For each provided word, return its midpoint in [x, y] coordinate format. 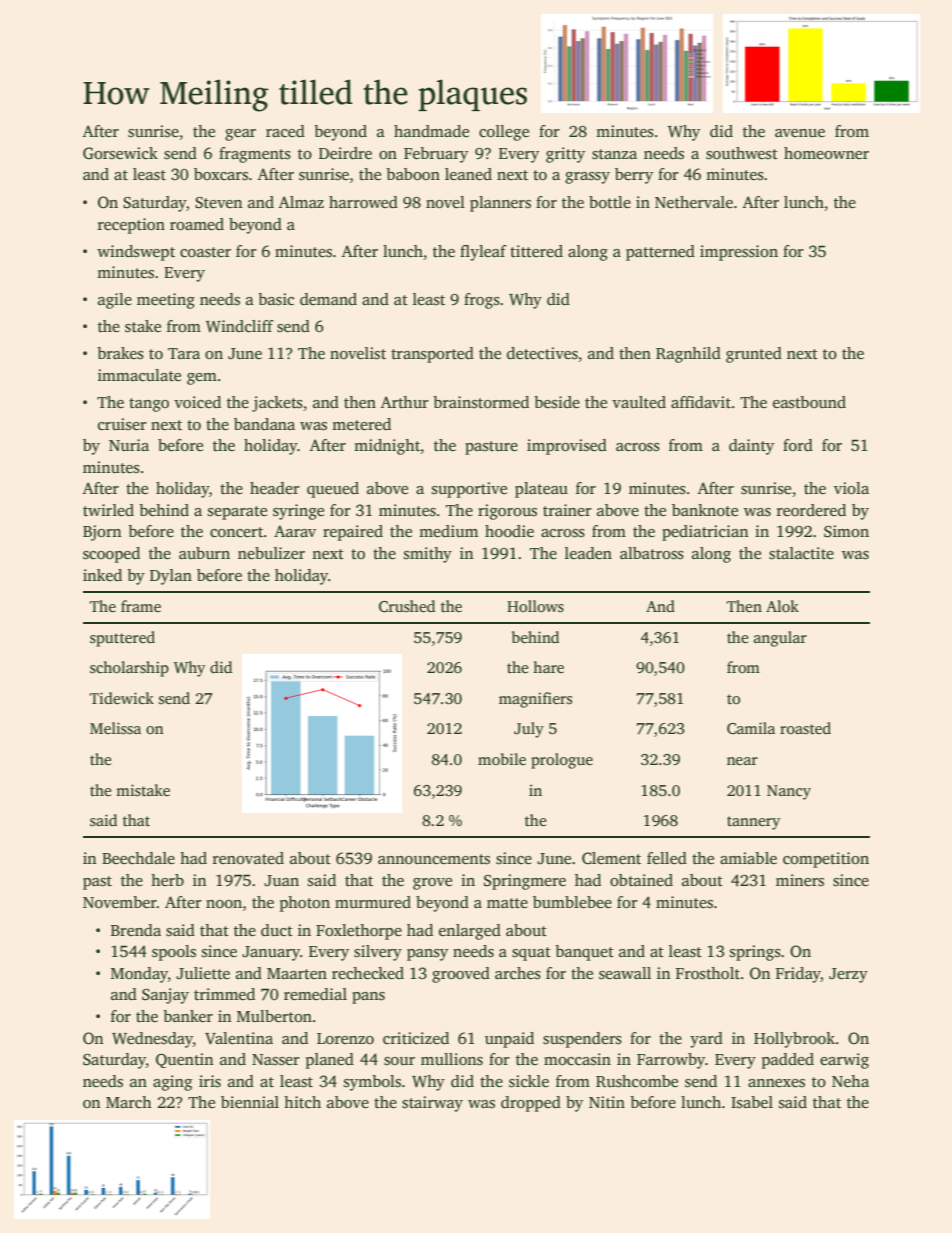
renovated [248, 858]
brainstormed [481, 402]
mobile [502, 759]
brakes [120, 353]
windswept [136, 253]
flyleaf [483, 253]
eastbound [809, 402]
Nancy [789, 792]
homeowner [826, 153]
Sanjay [165, 996]
